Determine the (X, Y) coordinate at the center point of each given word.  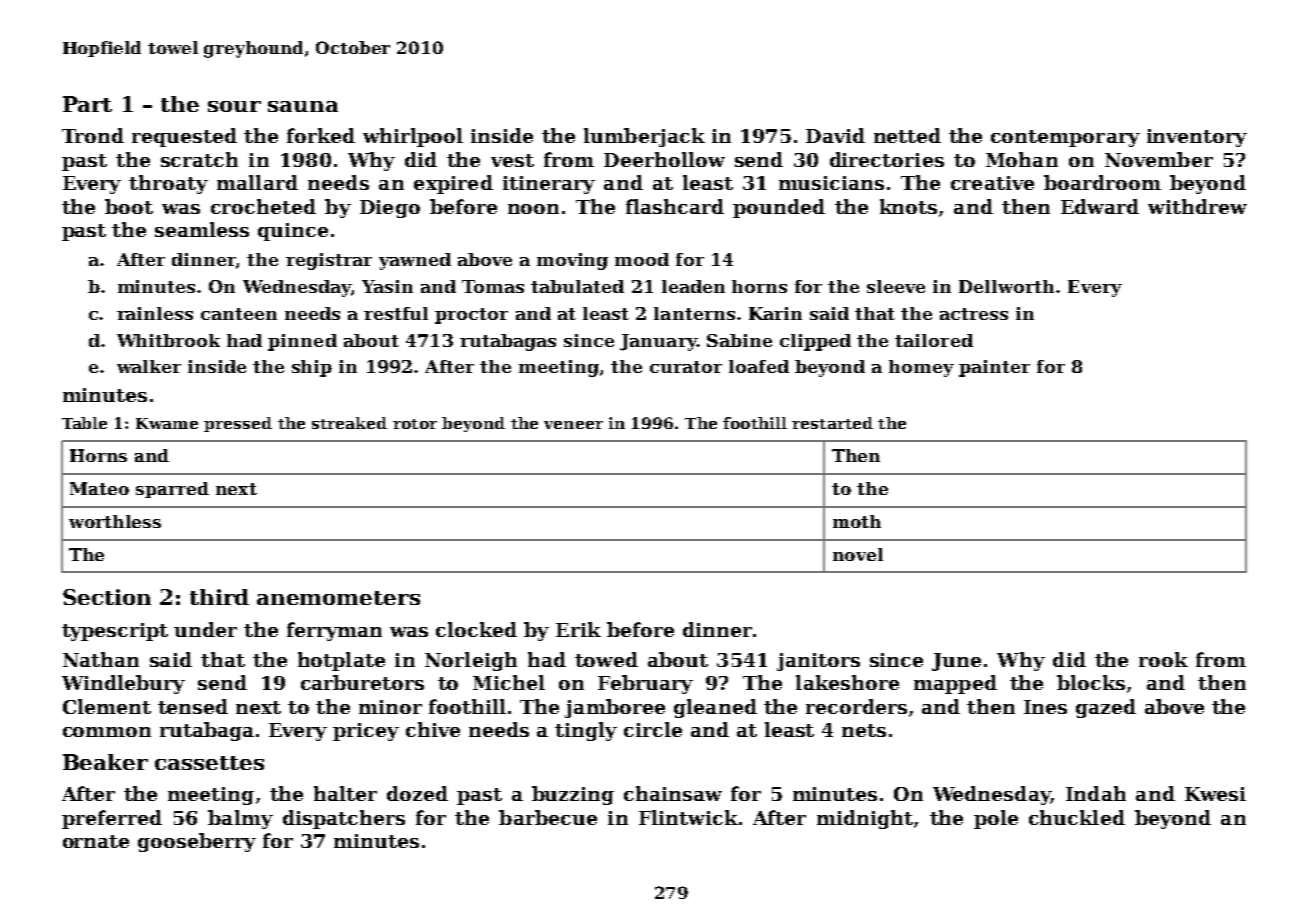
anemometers (338, 598)
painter (994, 368)
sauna (303, 106)
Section (107, 597)
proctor (471, 316)
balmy (240, 819)
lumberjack (644, 137)
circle (653, 729)
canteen (239, 314)
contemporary (1065, 138)
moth (857, 521)
